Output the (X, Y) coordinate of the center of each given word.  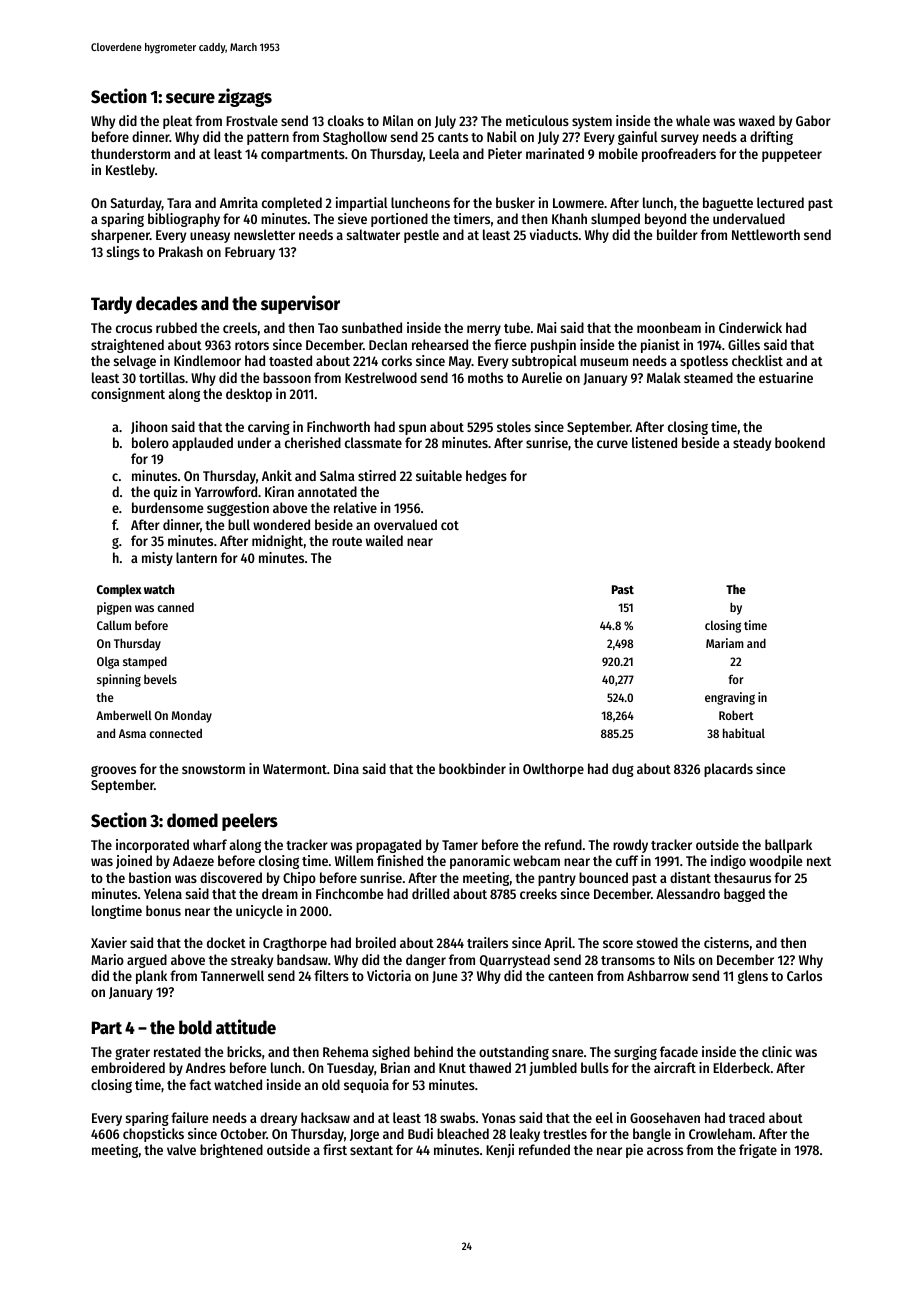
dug (623, 770)
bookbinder (472, 768)
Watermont (295, 769)
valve (181, 1149)
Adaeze (193, 860)
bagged (744, 895)
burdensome (167, 507)
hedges (486, 477)
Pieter (505, 153)
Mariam (725, 643)
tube (517, 327)
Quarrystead (515, 961)
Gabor (813, 120)
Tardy (111, 305)
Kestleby (130, 171)
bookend (800, 442)
